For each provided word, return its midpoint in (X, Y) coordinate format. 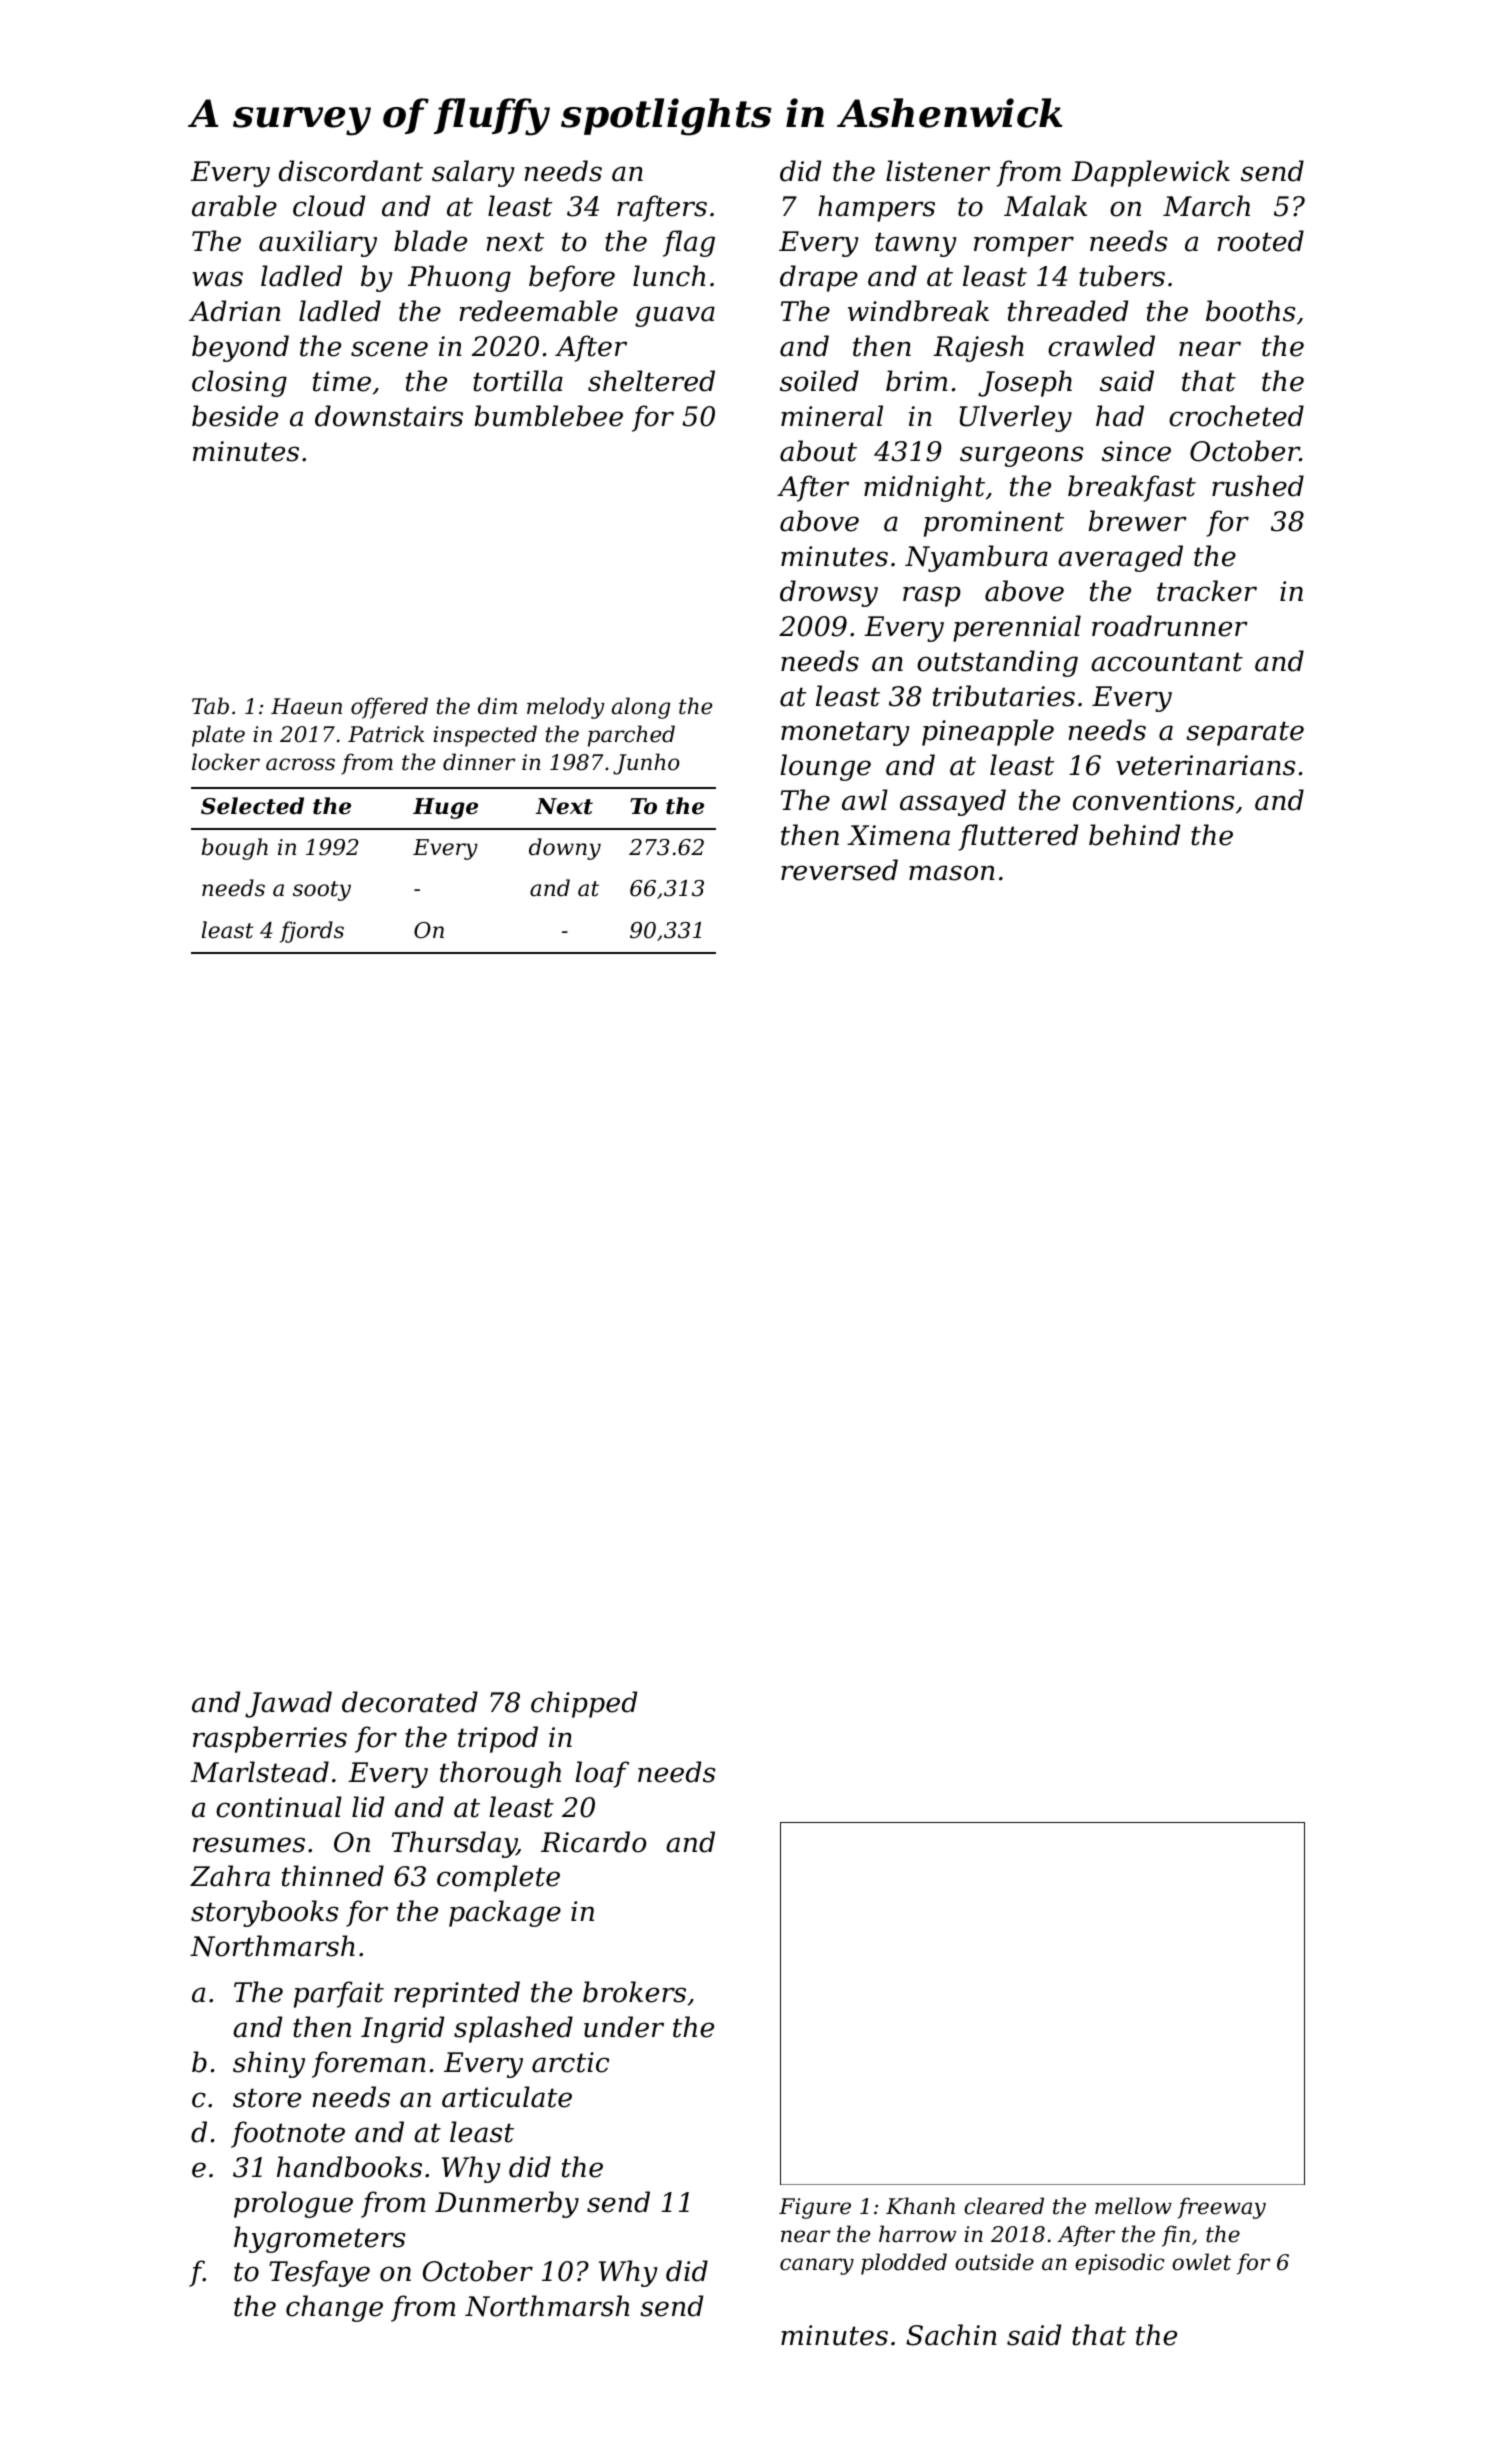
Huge (445, 808)
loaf (602, 1774)
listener (938, 171)
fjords (312, 932)
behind (1134, 835)
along (641, 708)
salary (473, 173)
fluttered (1018, 837)
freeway (1221, 2208)
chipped (584, 1704)
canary (817, 2266)
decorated (410, 1702)
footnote (288, 2134)
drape (819, 278)
